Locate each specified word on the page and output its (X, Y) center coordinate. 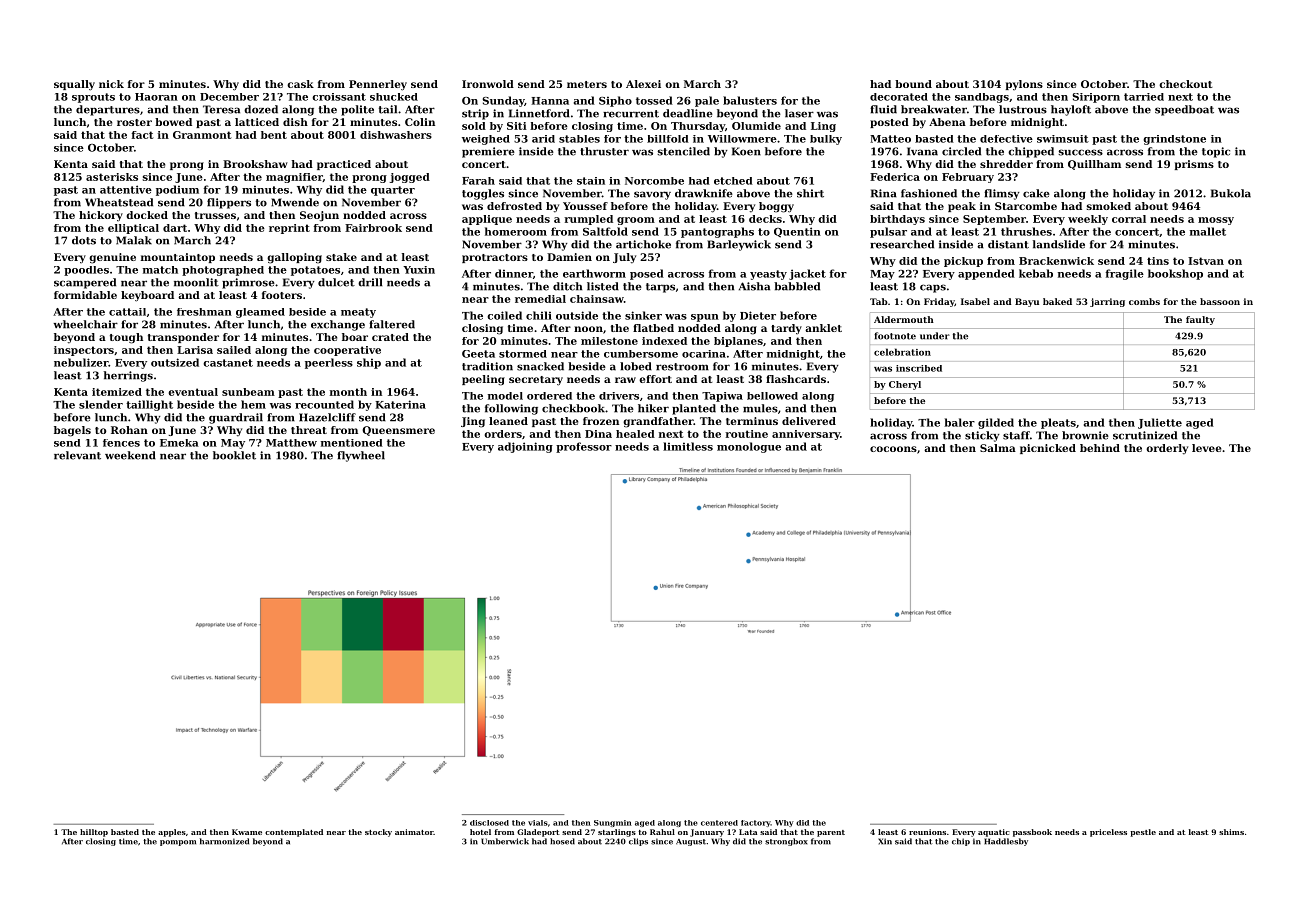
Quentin (797, 232)
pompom (178, 843)
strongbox (786, 842)
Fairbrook (373, 228)
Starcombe (1026, 206)
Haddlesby (1006, 842)
